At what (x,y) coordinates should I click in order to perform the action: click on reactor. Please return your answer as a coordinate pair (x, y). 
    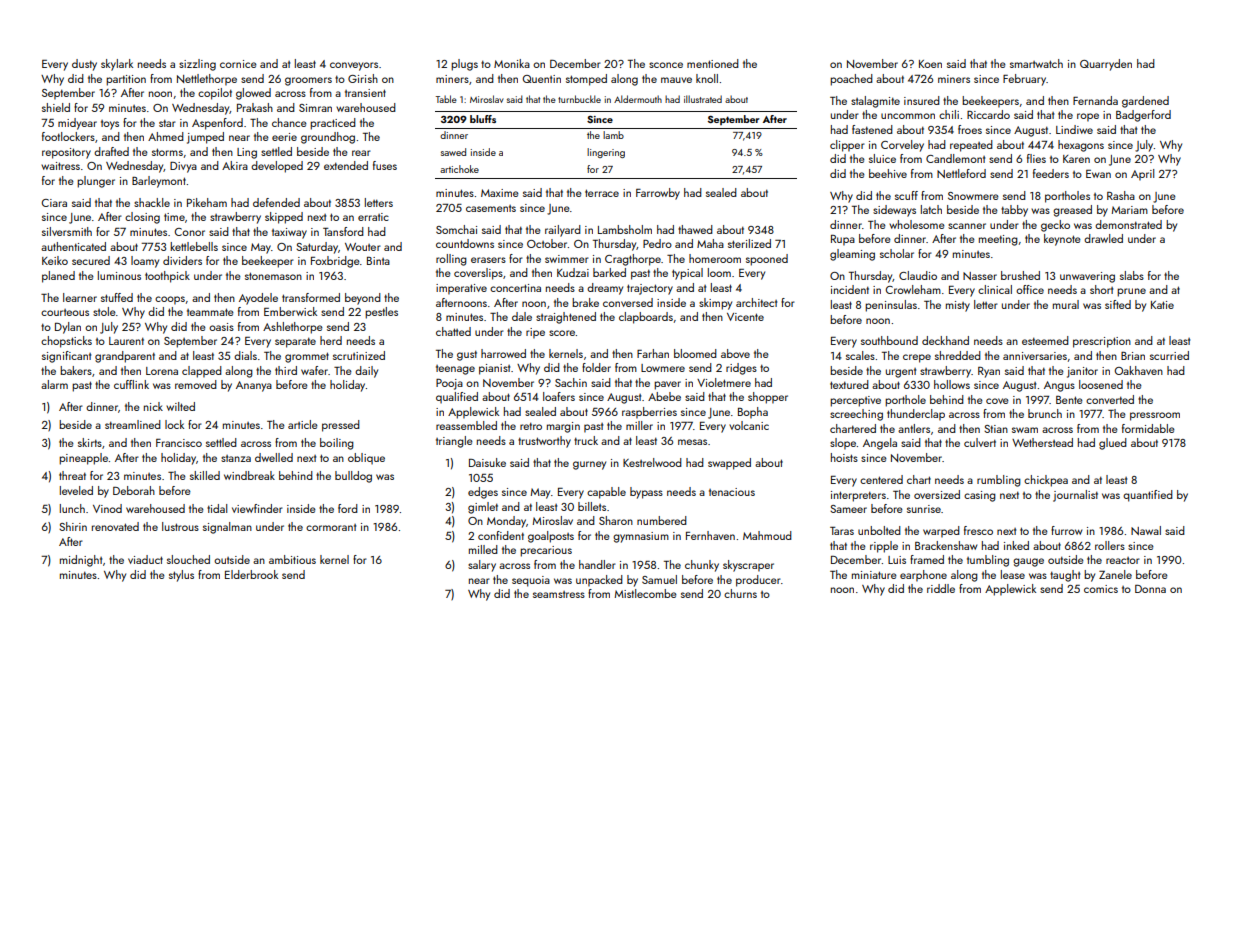
    Looking at the image, I should click on (1123, 560).
